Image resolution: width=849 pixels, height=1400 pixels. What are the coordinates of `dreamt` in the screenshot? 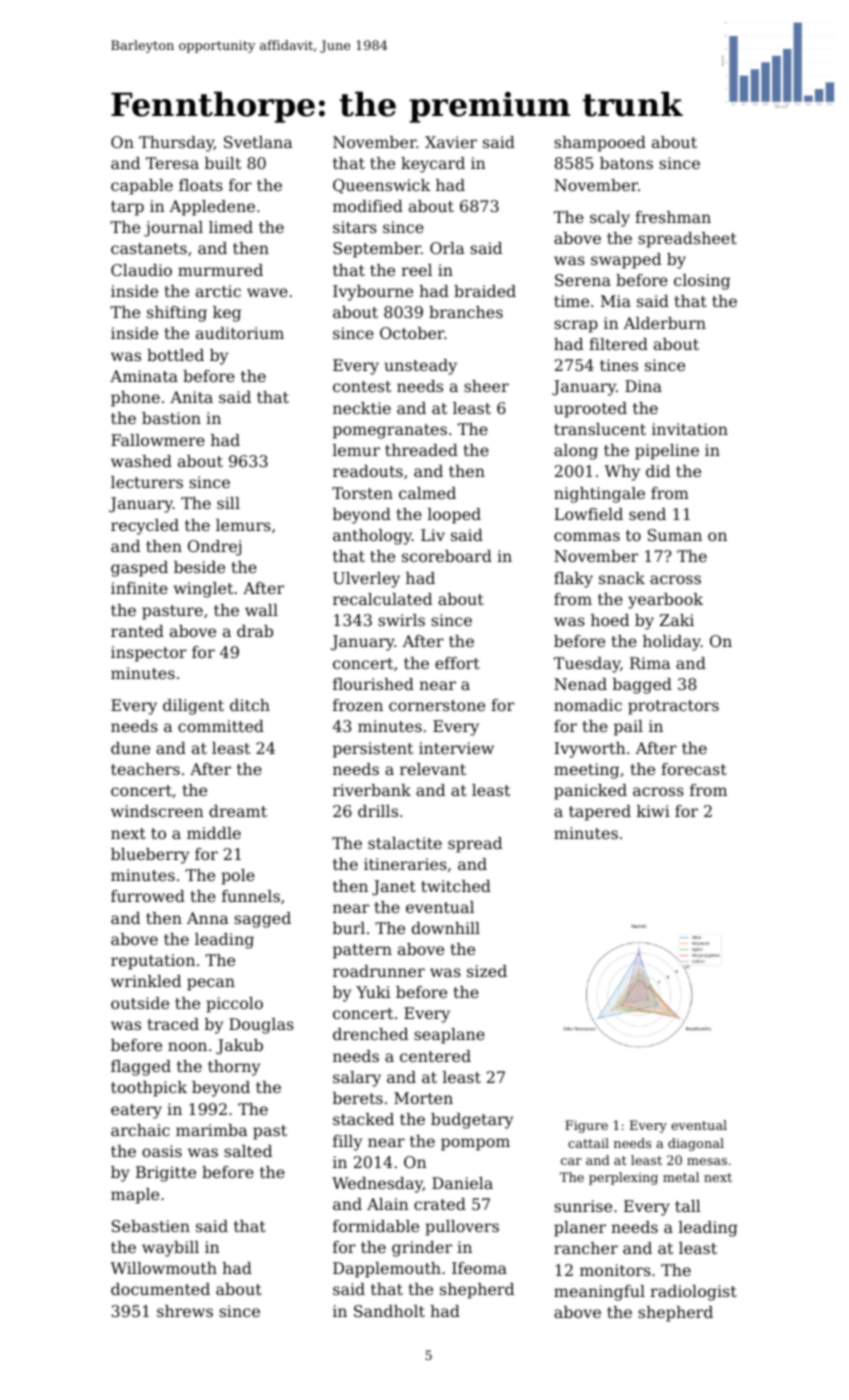 It's located at (238, 811).
